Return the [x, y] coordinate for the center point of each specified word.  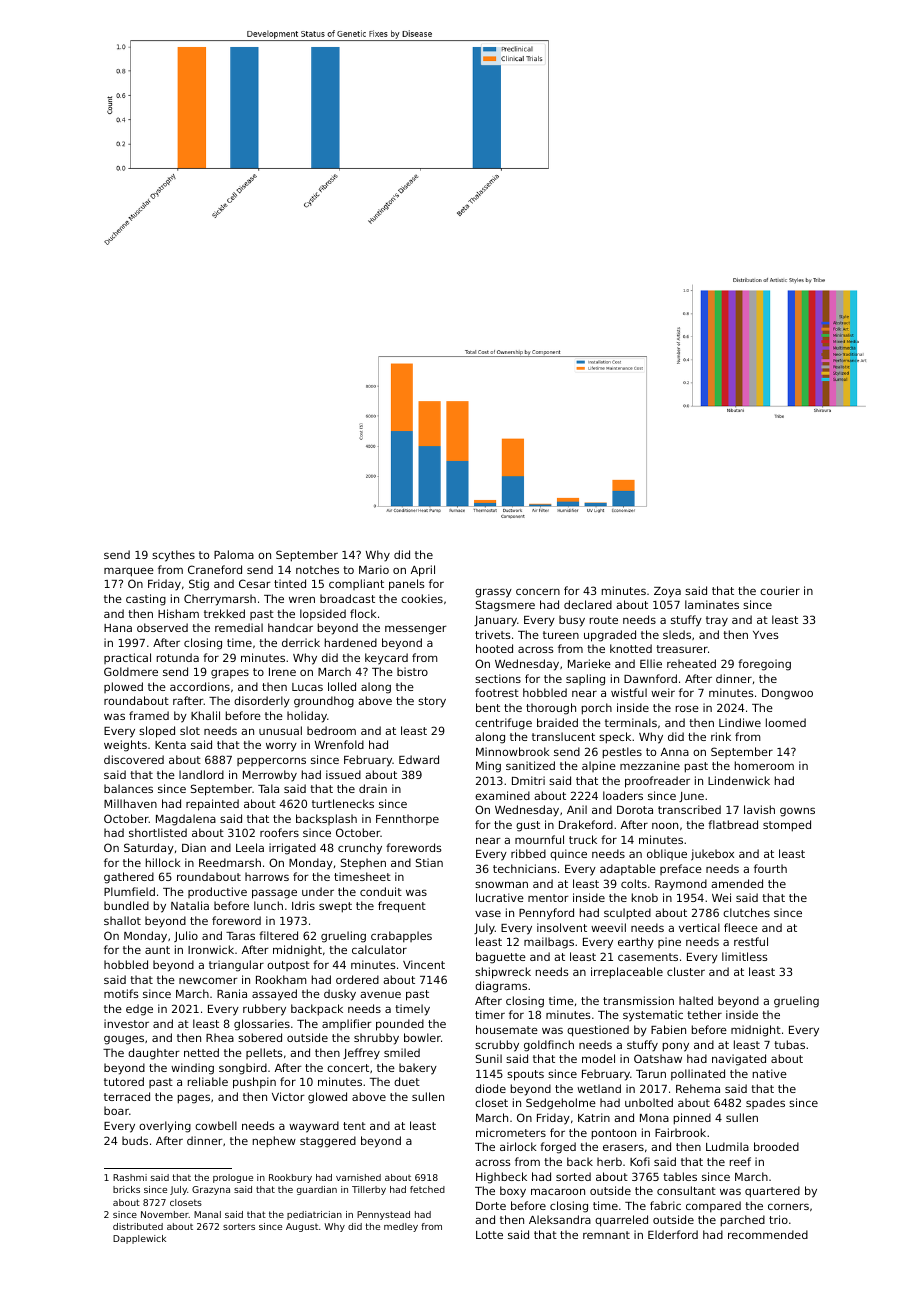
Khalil [205, 715]
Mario [374, 569]
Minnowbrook [513, 751]
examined [502, 795]
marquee [129, 572]
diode [490, 1088]
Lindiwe [740, 722]
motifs [121, 993]
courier [780, 590]
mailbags [549, 943]
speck [615, 738]
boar [116, 1110]
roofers [279, 832]
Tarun [651, 1074]
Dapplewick [139, 1239]
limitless [745, 956]
